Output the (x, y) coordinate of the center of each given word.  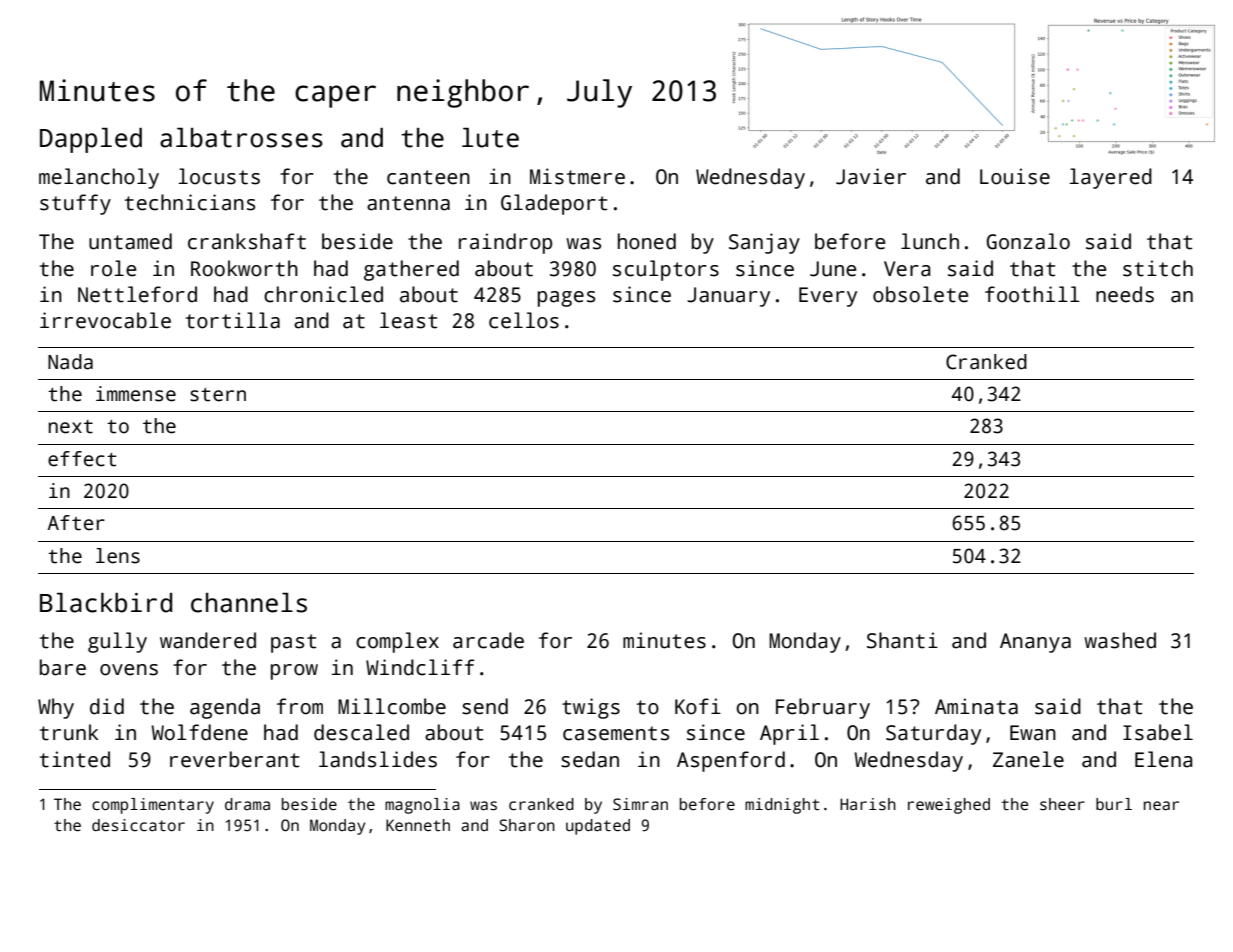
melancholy (99, 178)
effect (82, 459)
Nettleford (137, 294)
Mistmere (577, 176)
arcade (488, 640)
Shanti (902, 640)
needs (1125, 294)
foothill (1032, 294)
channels (249, 603)
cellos (524, 320)
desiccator (138, 825)
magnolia (422, 806)
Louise (1015, 176)
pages (566, 299)
